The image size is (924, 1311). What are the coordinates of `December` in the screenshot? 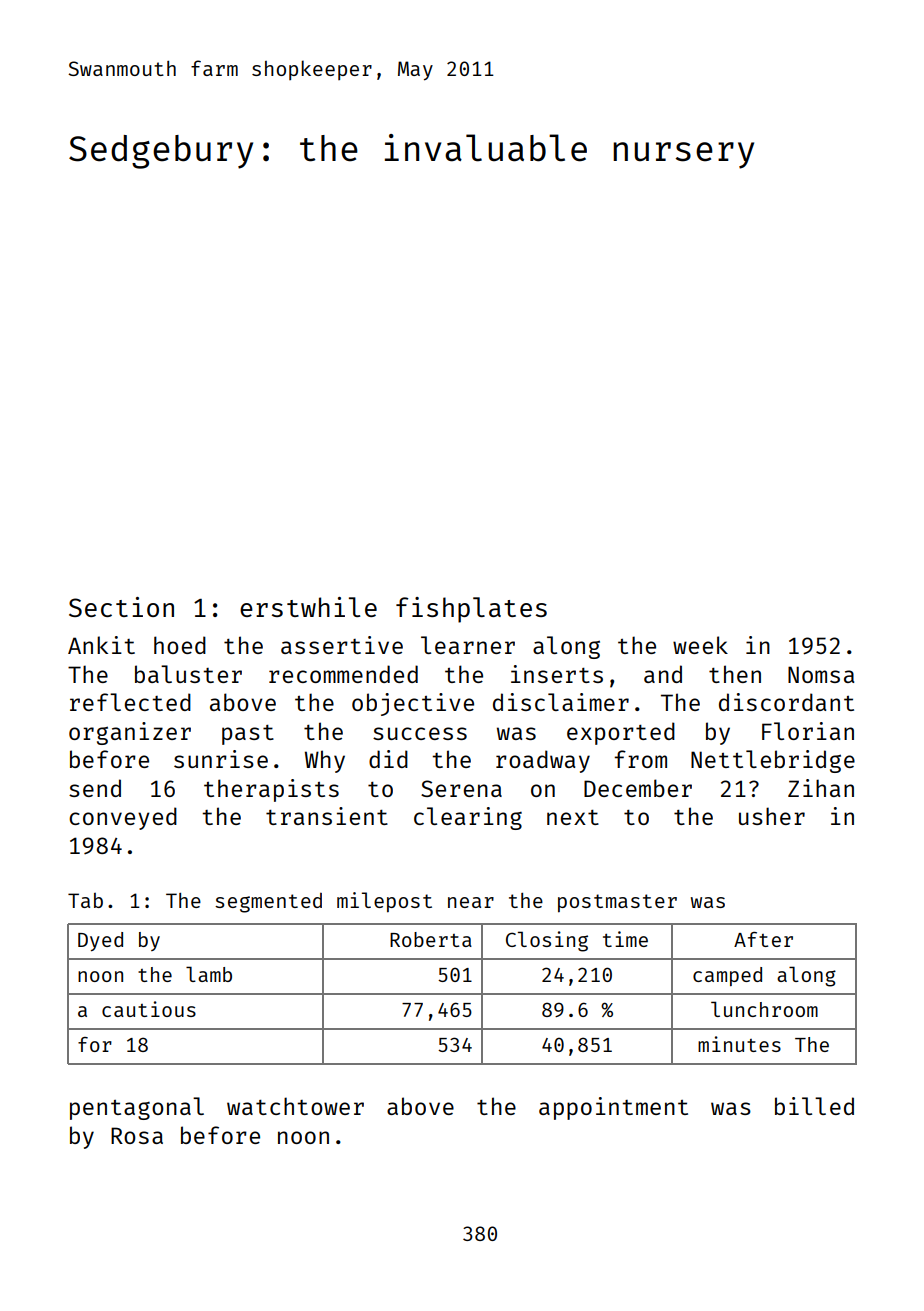 It's located at (638, 788).
